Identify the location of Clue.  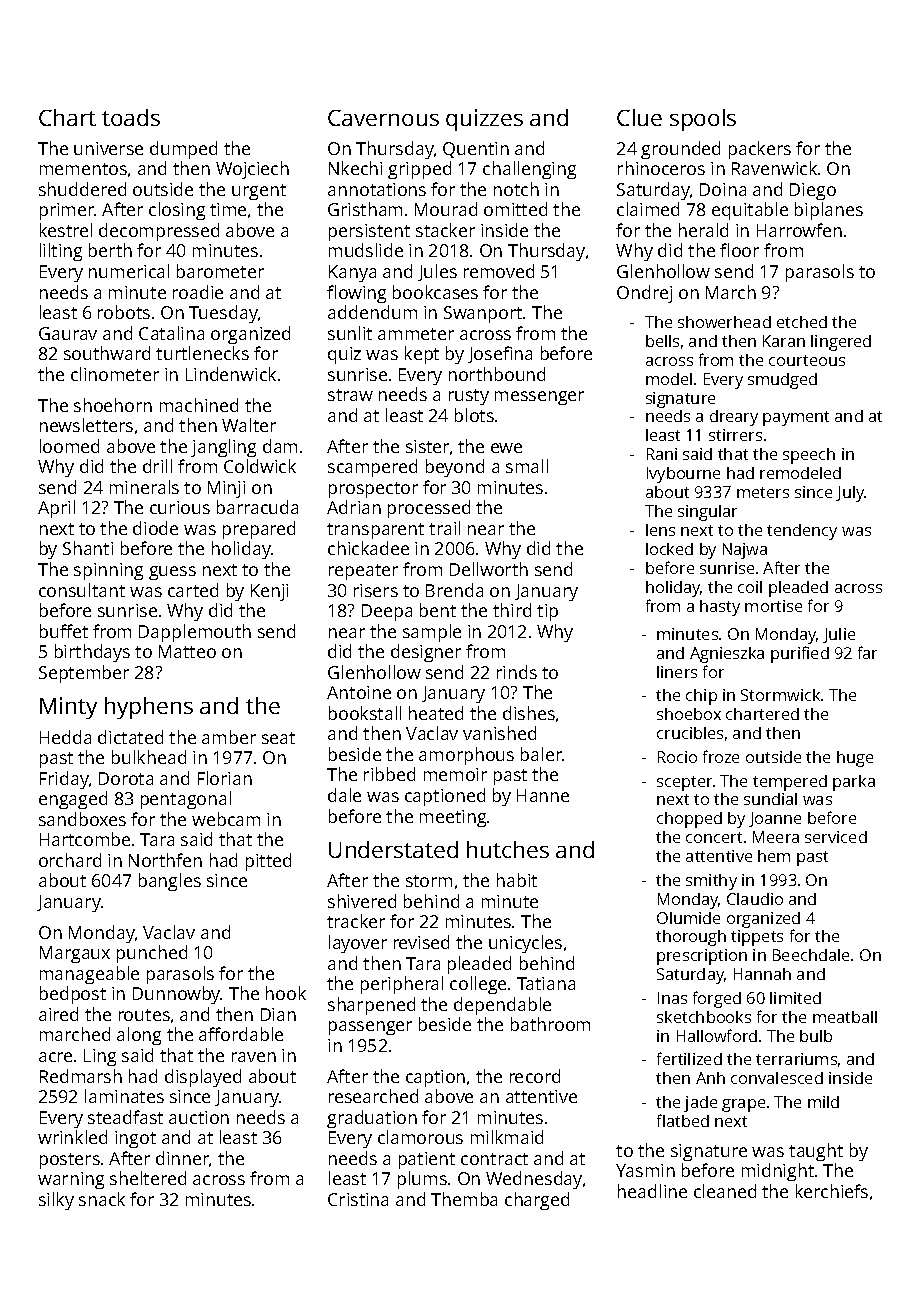
(639, 117).
